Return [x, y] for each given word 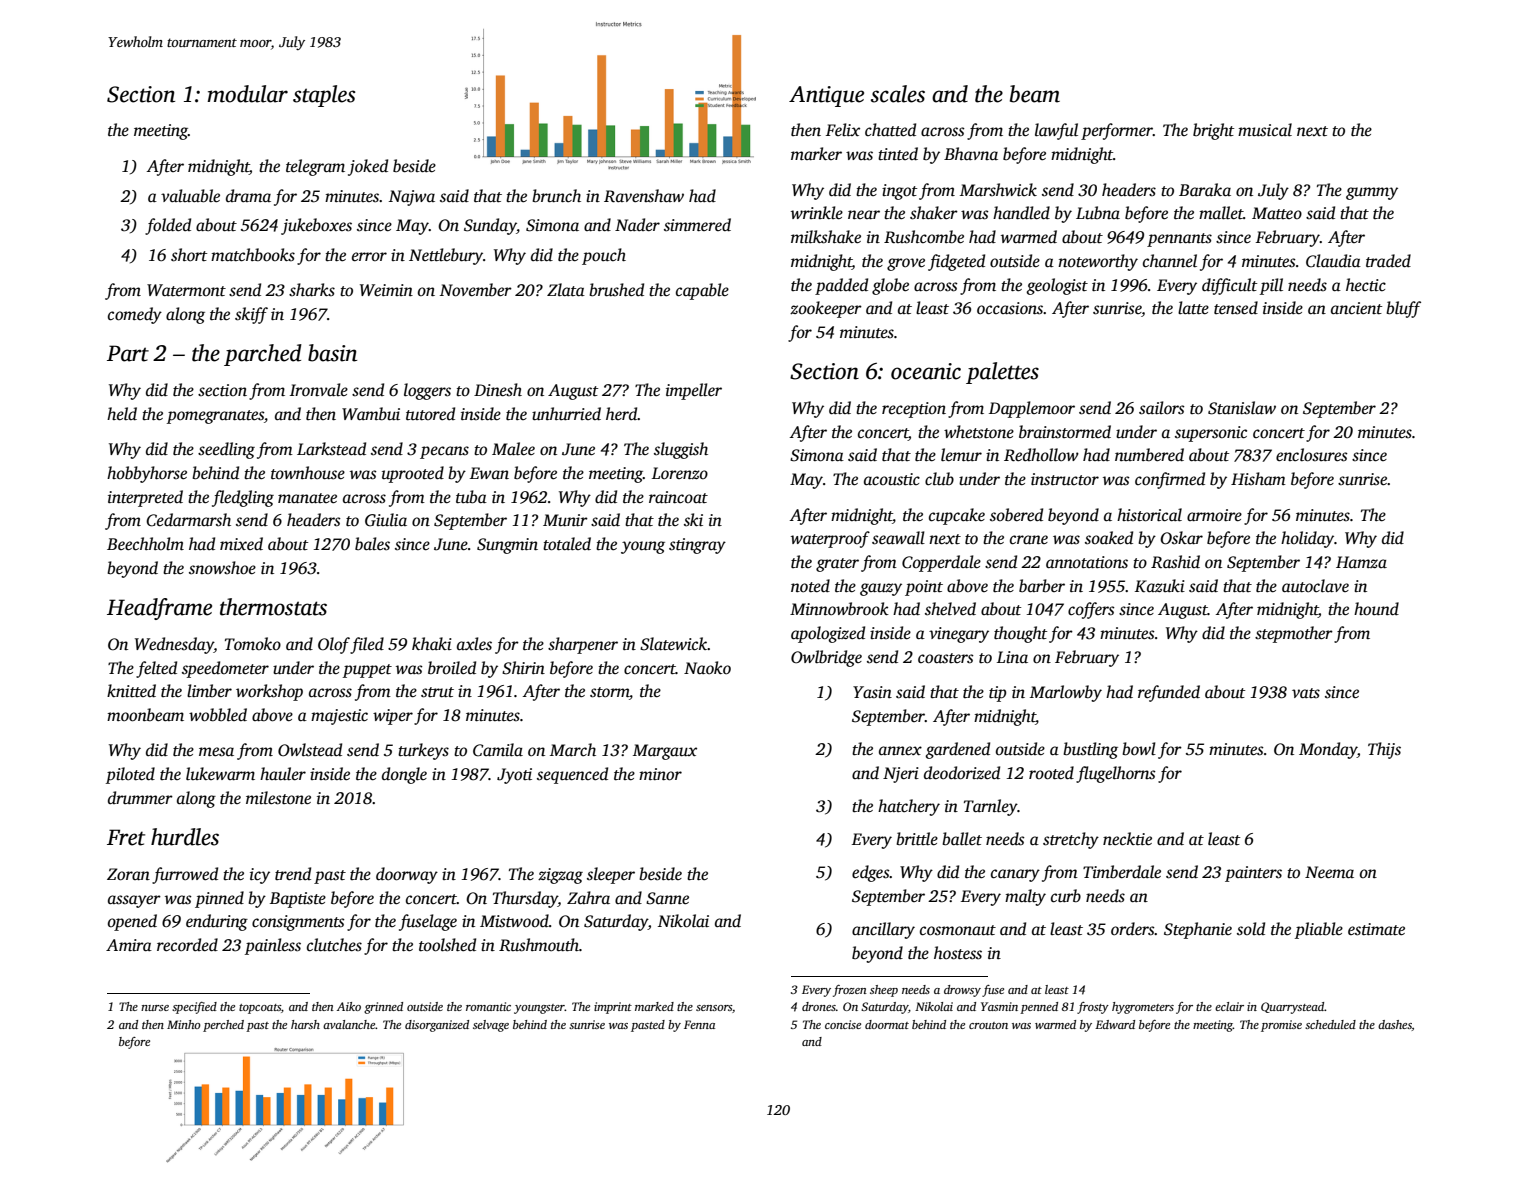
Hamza [1361, 562]
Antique [826, 96]
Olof [334, 645]
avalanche [349, 1024]
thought [1020, 634]
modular [247, 94]
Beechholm [145, 544]
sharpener [583, 645]
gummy [1372, 193]
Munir [565, 520]
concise [843, 1024]
